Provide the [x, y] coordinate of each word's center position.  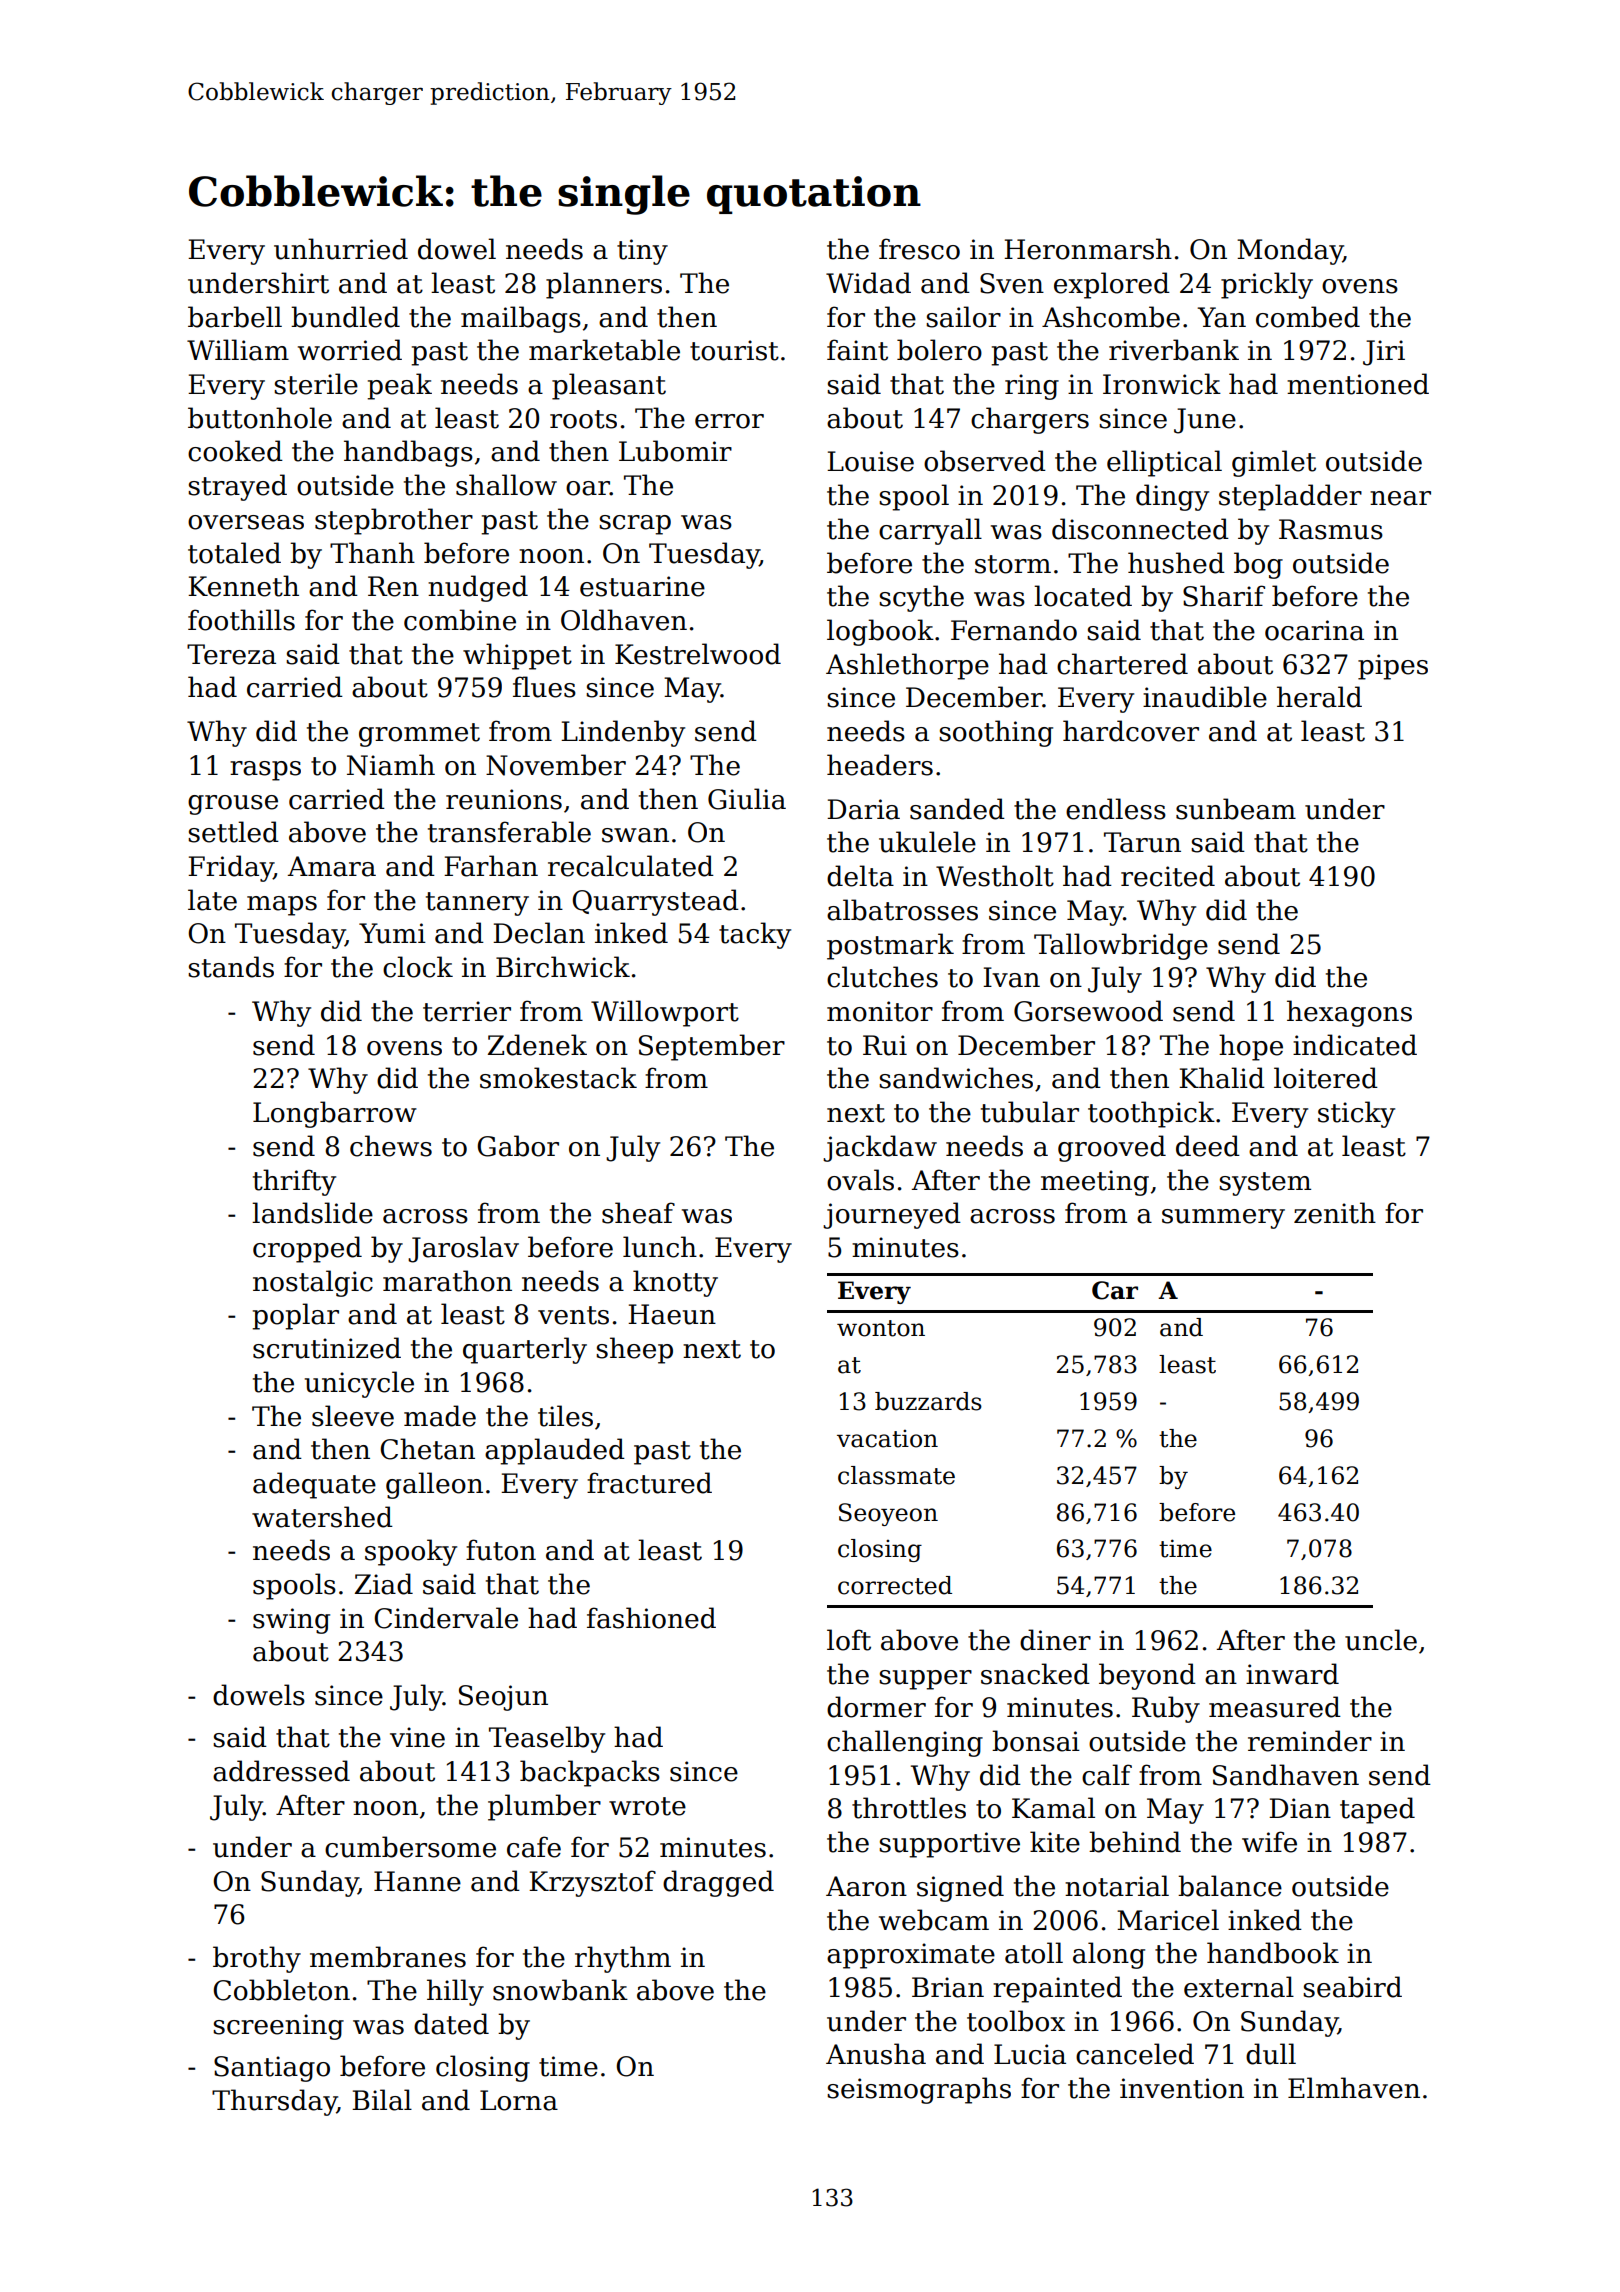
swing [291, 1621]
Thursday [274, 2102]
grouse [233, 805]
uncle [1381, 1640]
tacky [755, 935]
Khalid [1222, 1078]
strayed [237, 487]
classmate [896, 1475]
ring [1032, 387]
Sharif [1224, 596]
